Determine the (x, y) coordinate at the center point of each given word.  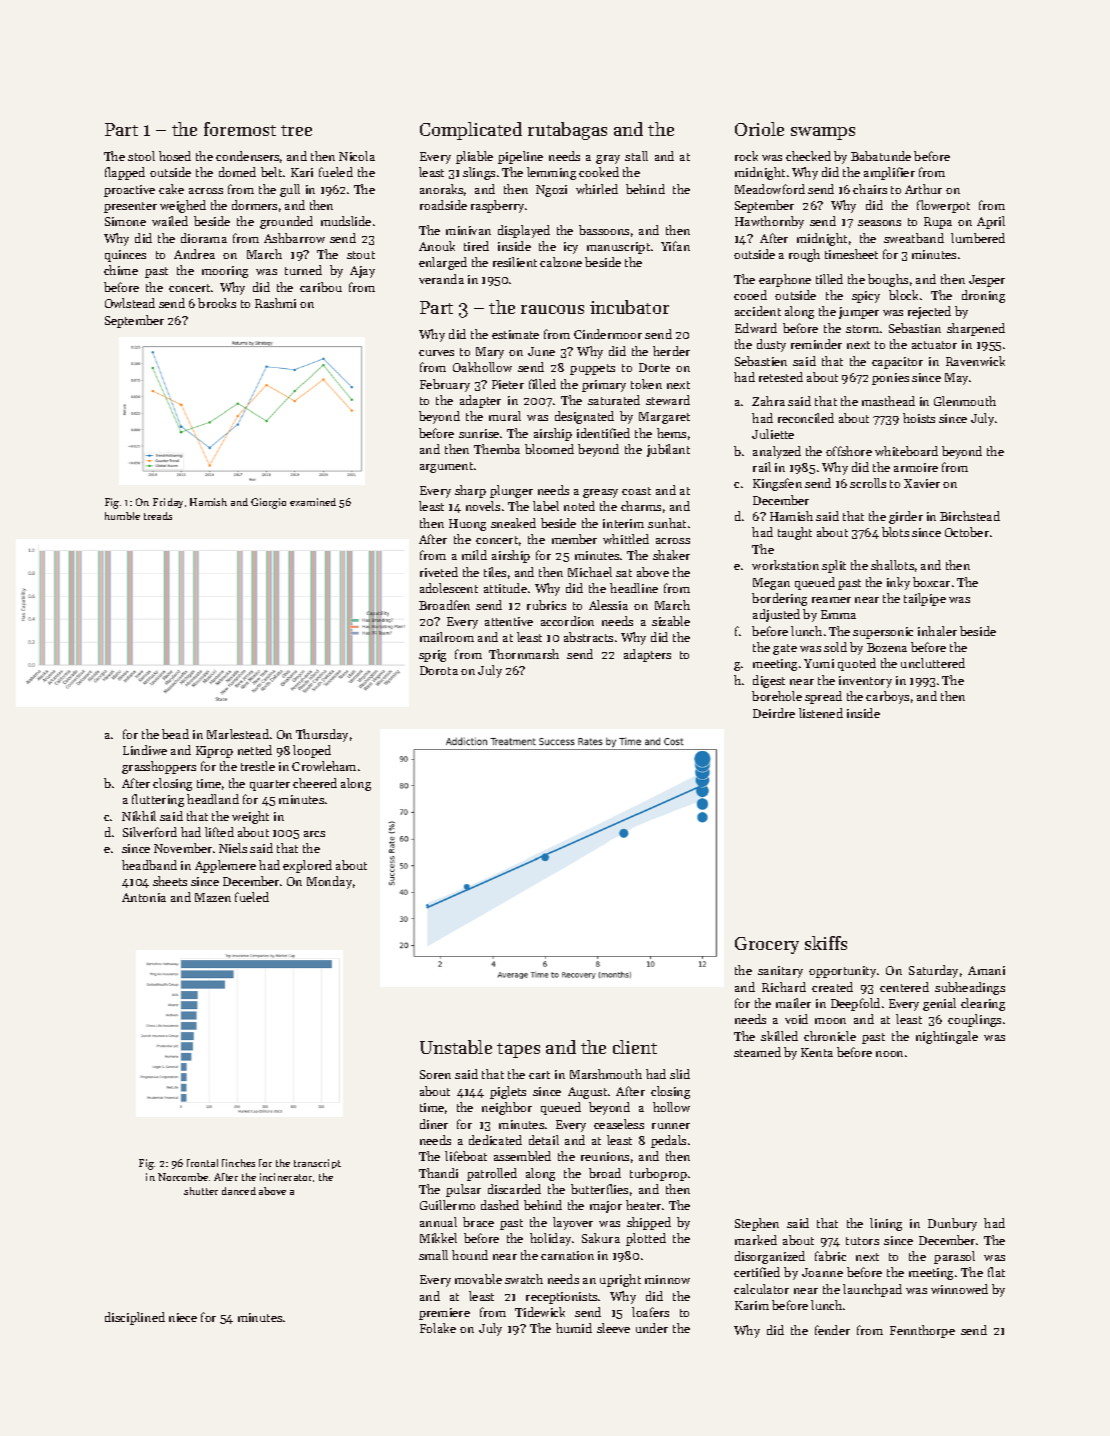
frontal (202, 1163)
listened (821, 713)
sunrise (479, 433)
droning (983, 296)
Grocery (767, 945)
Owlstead (130, 303)
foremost (240, 129)
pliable (474, 157)
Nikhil (139, 816)
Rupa (938, 223)
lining (886, 1224)
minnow (667, 1279)
